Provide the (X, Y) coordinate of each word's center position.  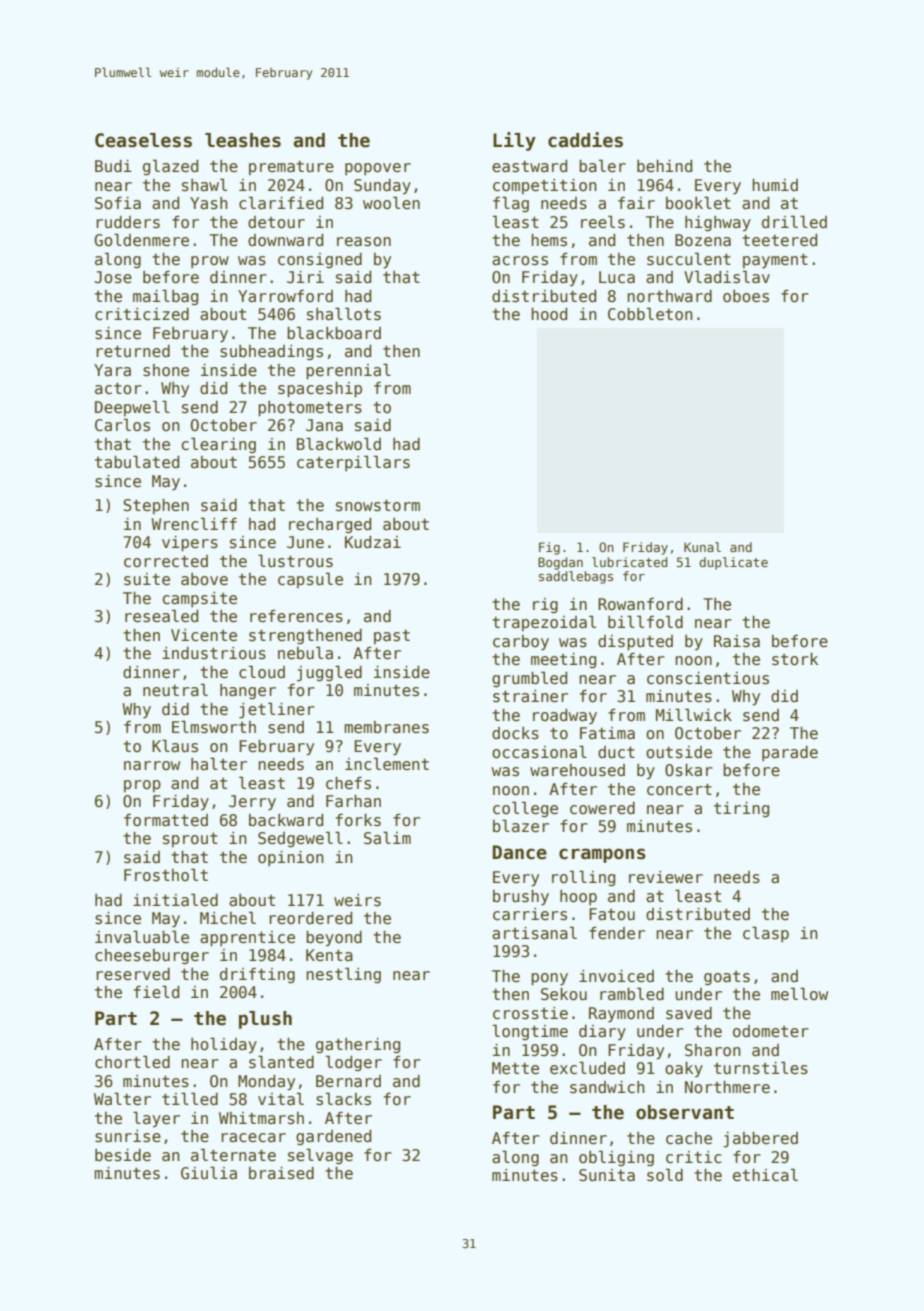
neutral (175, 689)
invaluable (142, 937)
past (392, 637)
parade (790, 753)
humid (775, 185)
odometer (771, 1031)
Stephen (156, 506)
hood (549, 314)
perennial (348, 371)
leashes (243, 140)
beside (123, 1155)
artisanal (534, 933)
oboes (746, 296)
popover (378, 169)
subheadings (271, 352)
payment (775, 261)
